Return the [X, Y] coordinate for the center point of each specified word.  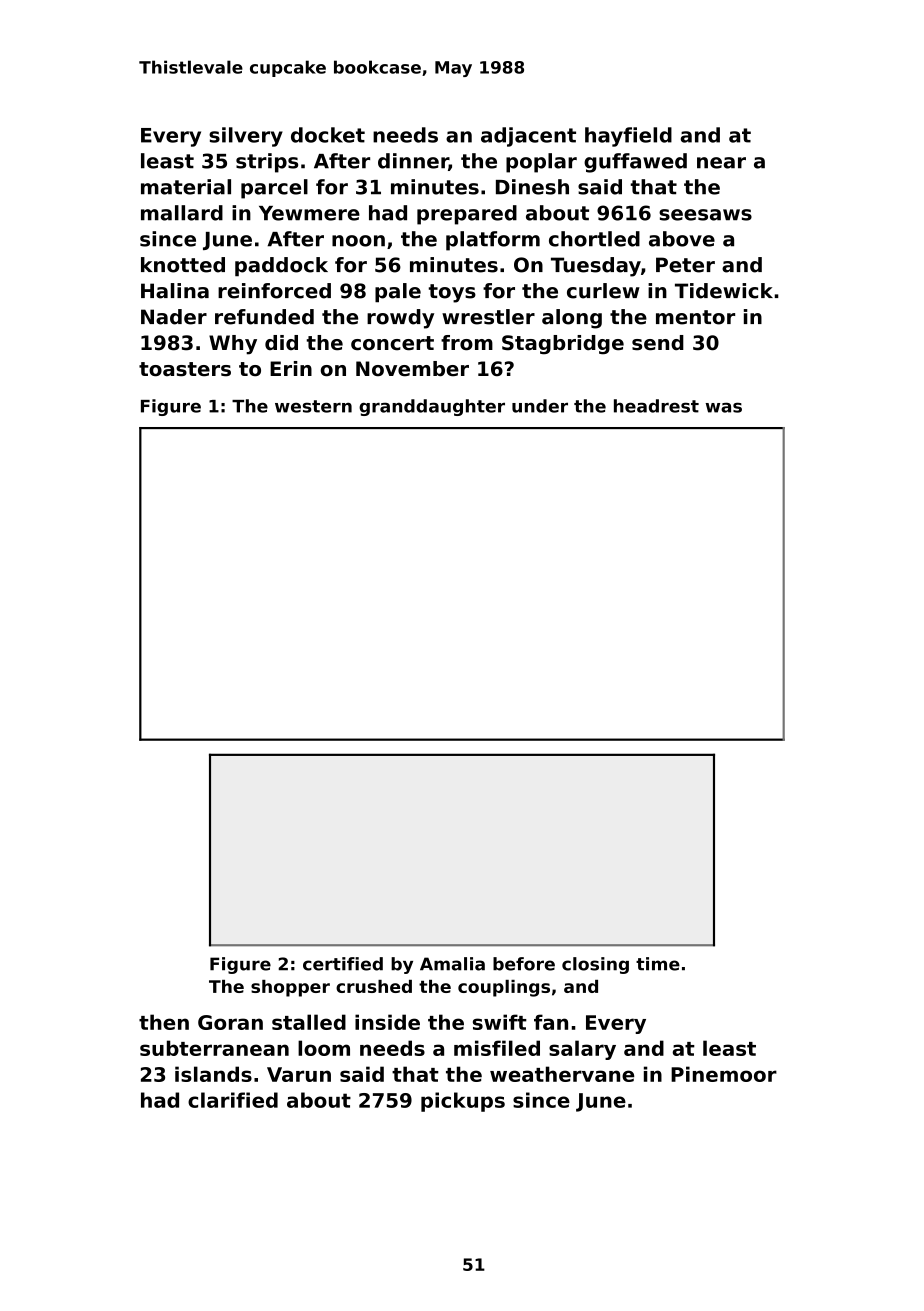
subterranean [214, 1048]
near [721, 163]
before [524, 964]
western [313, 406]
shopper [290, 988]
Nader [174, 317]
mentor [695, 317]
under [540, 406]
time [658, 964]
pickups [463, 1102]
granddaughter [432, 407]
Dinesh [532, 187]
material [186, 187]
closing [595, 965]
